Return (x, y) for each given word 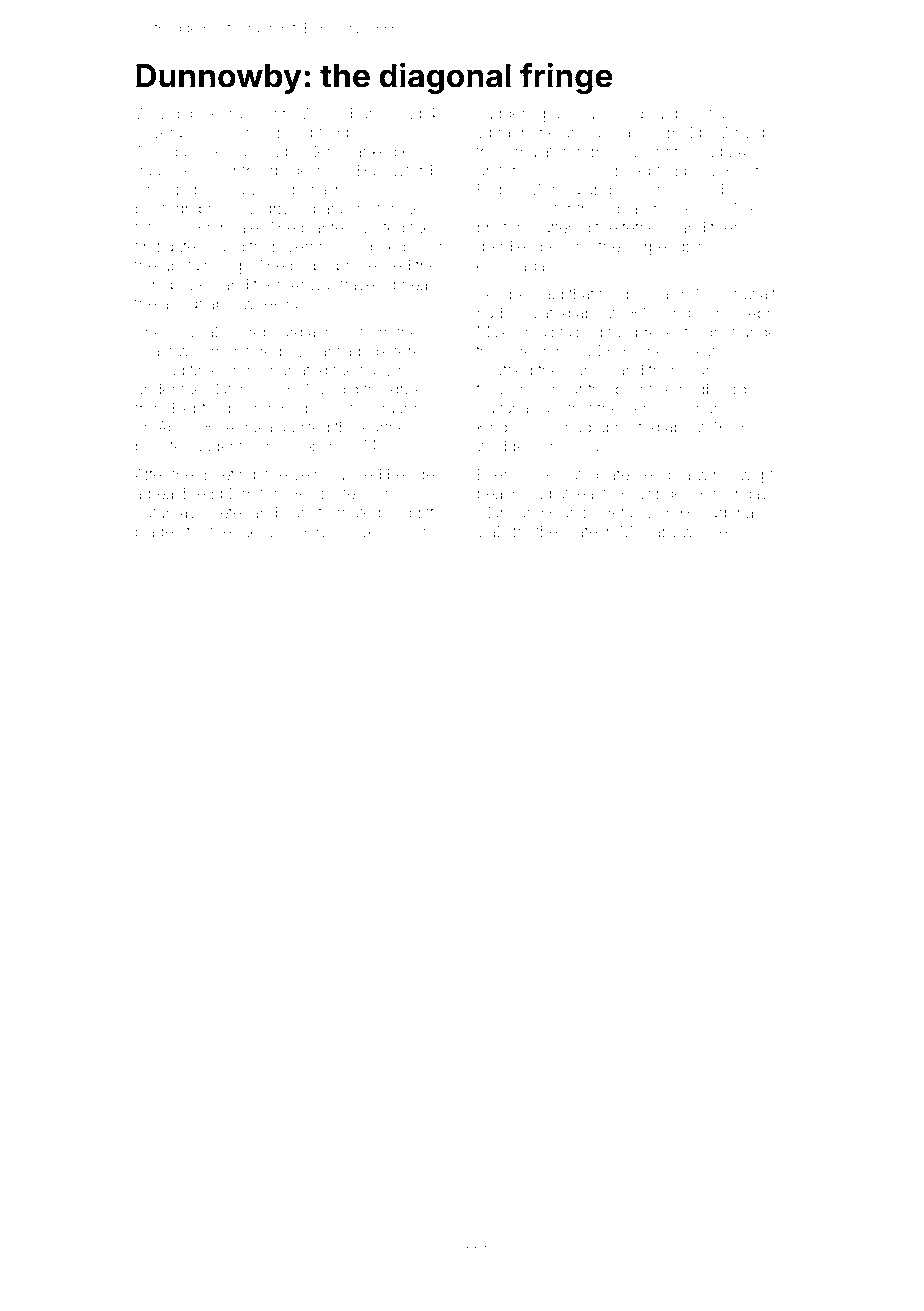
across (331, 333)
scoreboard (263, 333)
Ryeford (695, 210)
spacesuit (568, 115)
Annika (249, 427)
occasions (512, 209)
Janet (303, 513)
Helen (315, 152)
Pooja (767, 229)
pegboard (712, 391)
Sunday (187, 191)
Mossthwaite (740, 294)
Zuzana (503, 408)
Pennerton (646, 151)
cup (234, 268)
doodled (505, 247)
